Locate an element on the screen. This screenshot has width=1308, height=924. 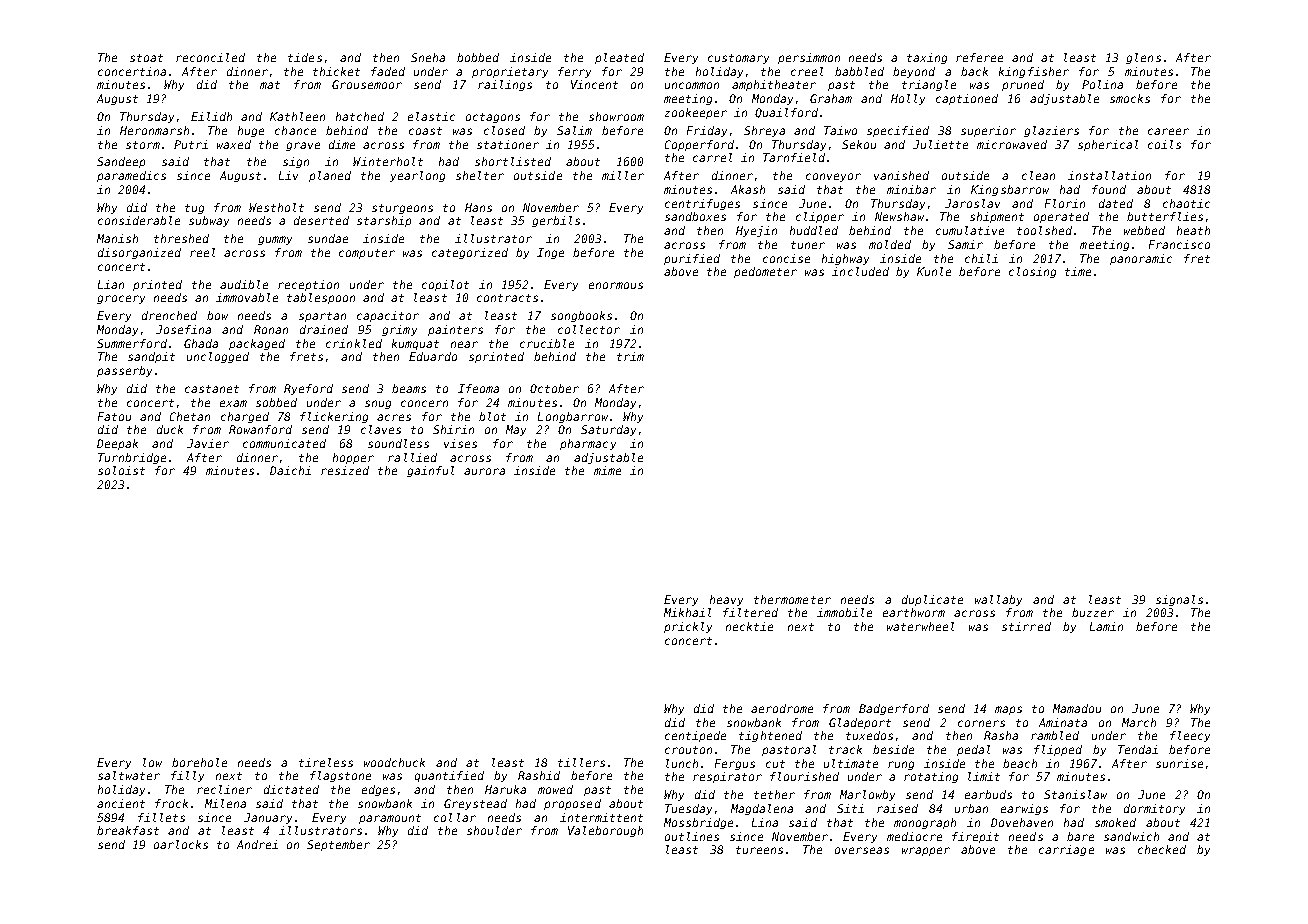
buzzer is located at coordinates (1093, 612).
